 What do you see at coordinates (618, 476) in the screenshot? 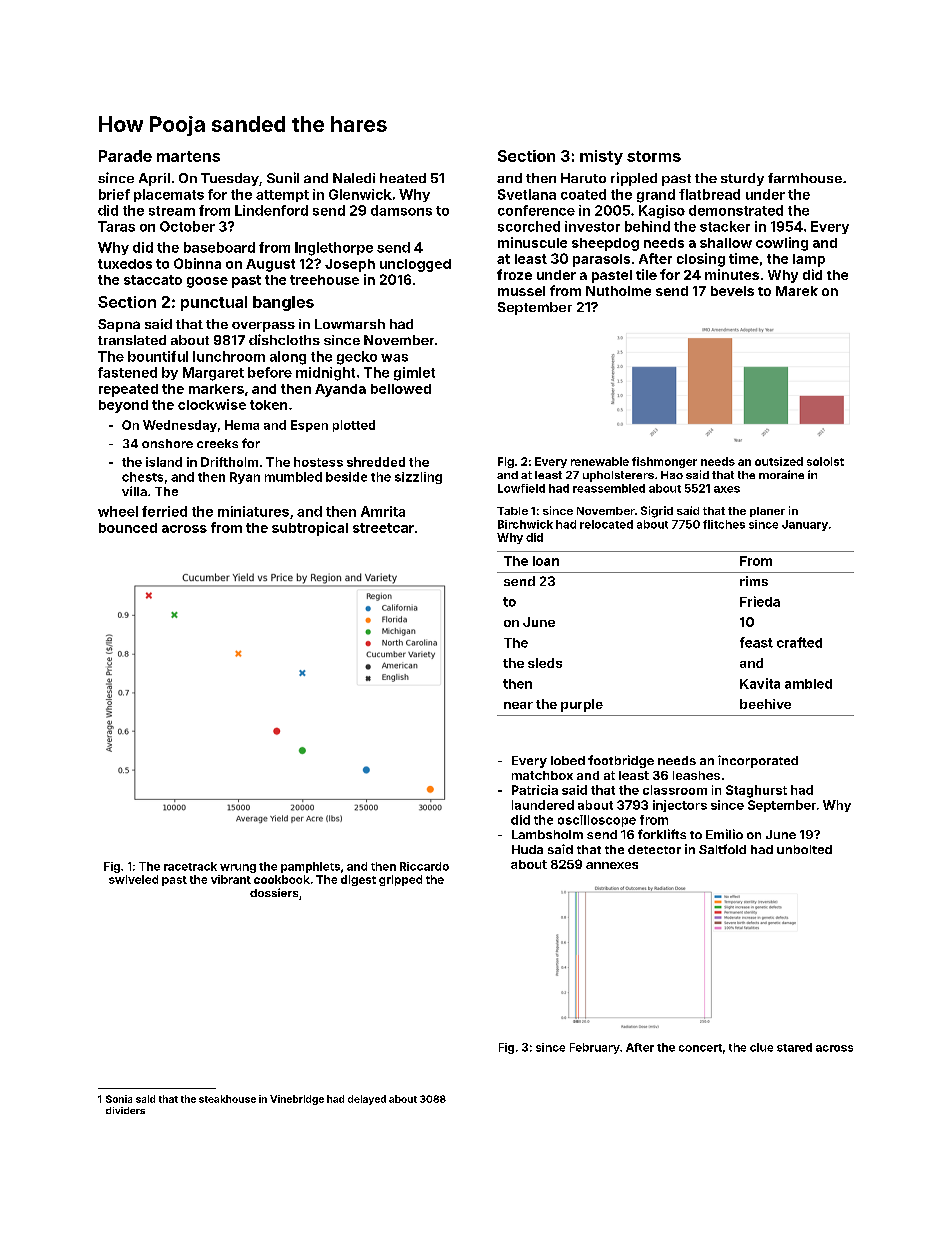
I see `upholsterers` at bounding box center [618, 476].
